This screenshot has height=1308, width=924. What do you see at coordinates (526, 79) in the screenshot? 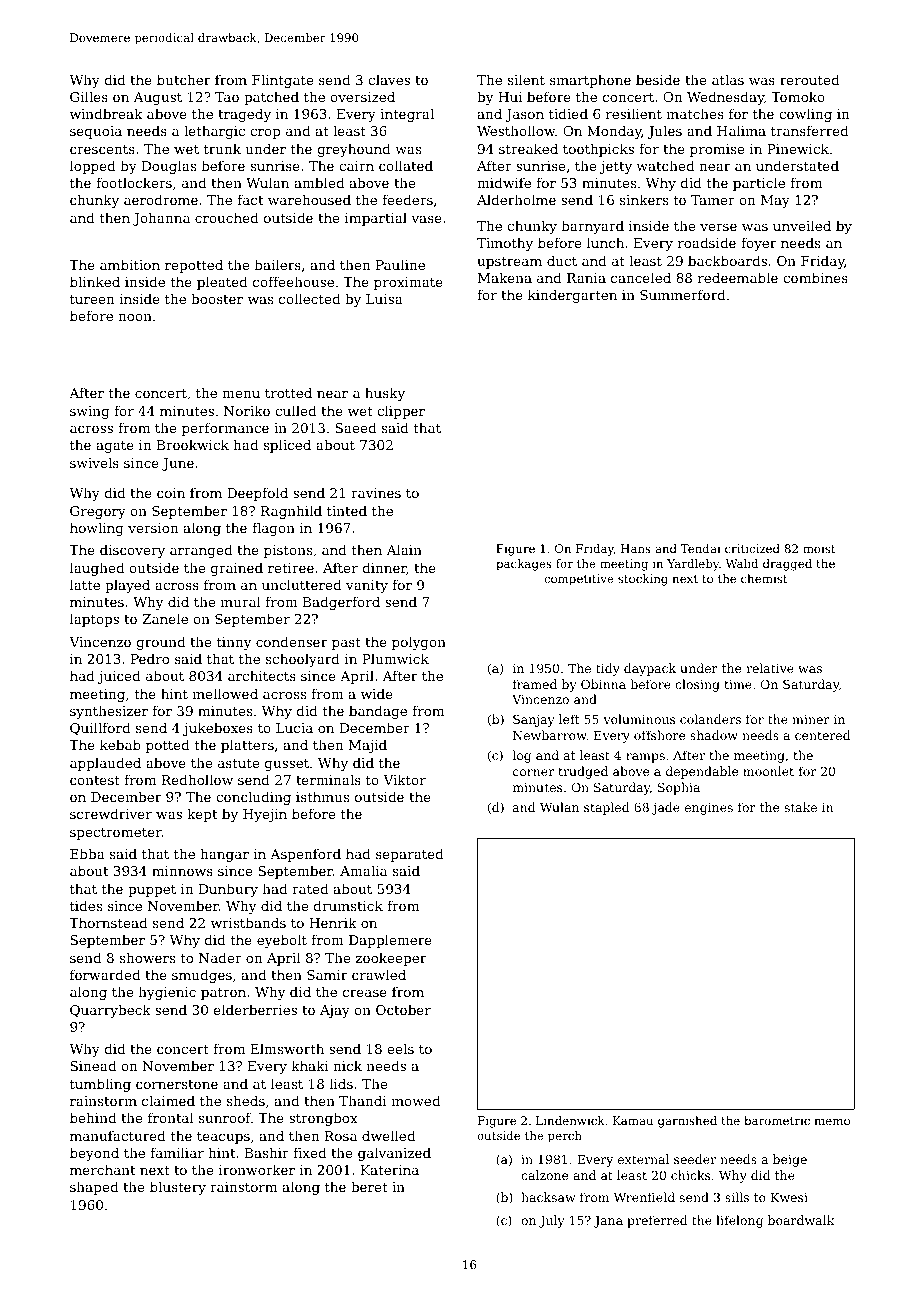
I see `silent` at bounding box center [526, 79].
